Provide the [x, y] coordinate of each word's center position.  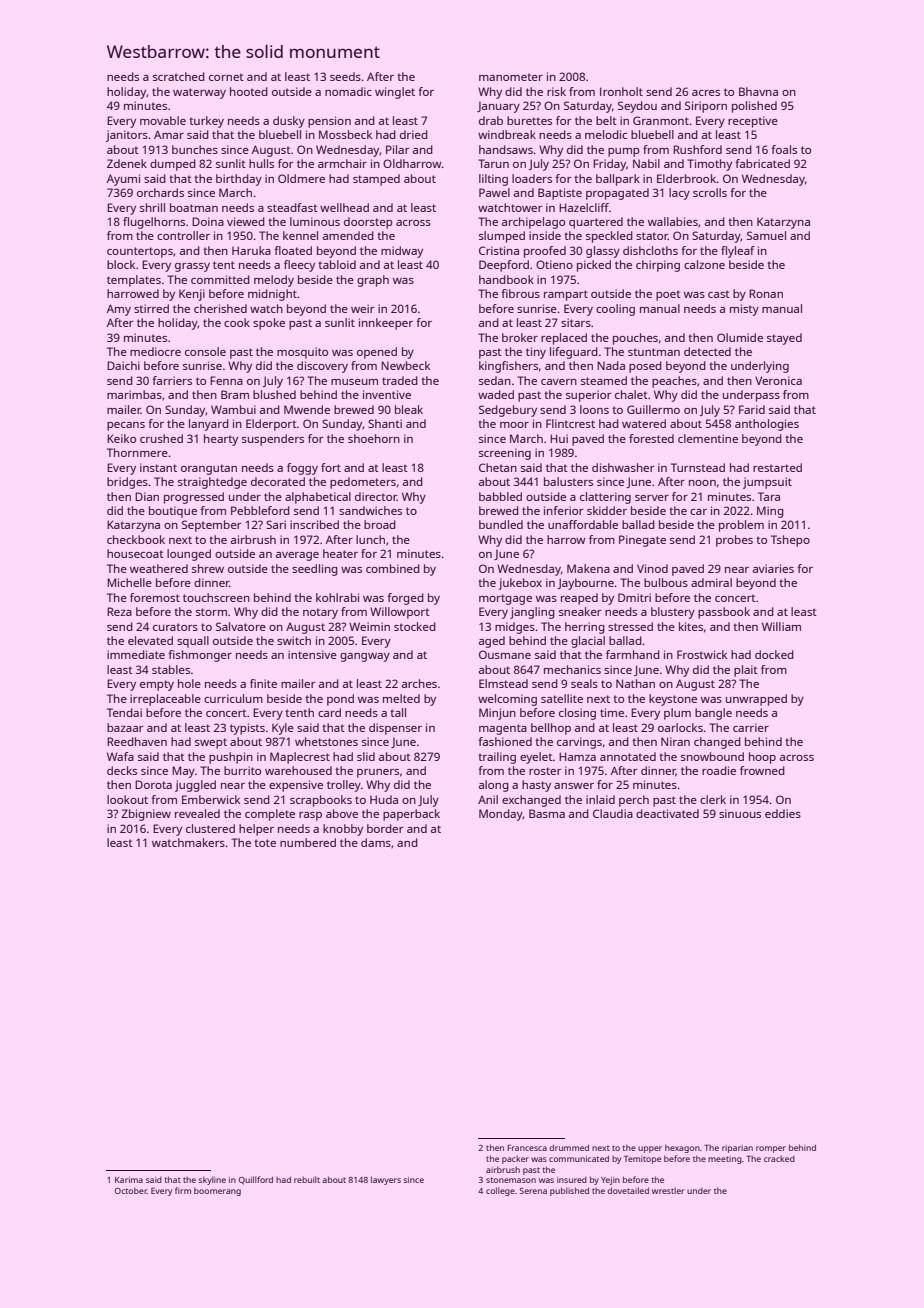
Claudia [613, 813]
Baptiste [560, 194]
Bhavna [758, 91]
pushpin [231, 758]
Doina [208, 221]
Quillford [256, 1180]
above [342, 813]
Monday [501, 815]
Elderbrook [687, 178]
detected [707, 351]
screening [505, 454]
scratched [179, 76]
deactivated [667, 813]
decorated [278, 481]
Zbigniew [146, 815]
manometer [511, 77]
